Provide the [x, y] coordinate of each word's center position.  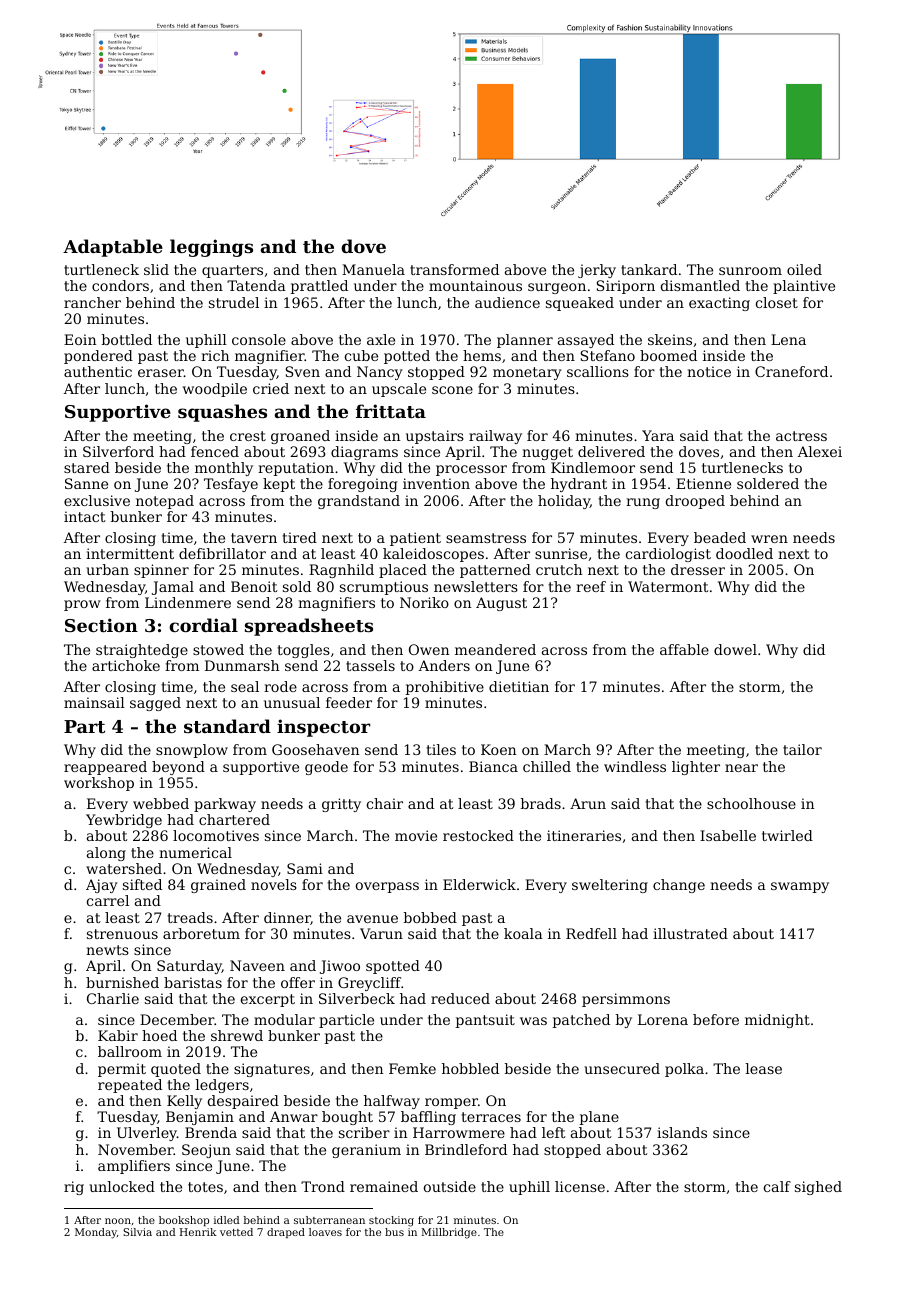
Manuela [373, 269]
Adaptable [113, 248]
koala [523, 933]
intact [85, 516]
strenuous [122, 934]
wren [769, 539]
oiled [804, 269]
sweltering [610, 886]
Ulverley [147, 1134]
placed [403, 571]
